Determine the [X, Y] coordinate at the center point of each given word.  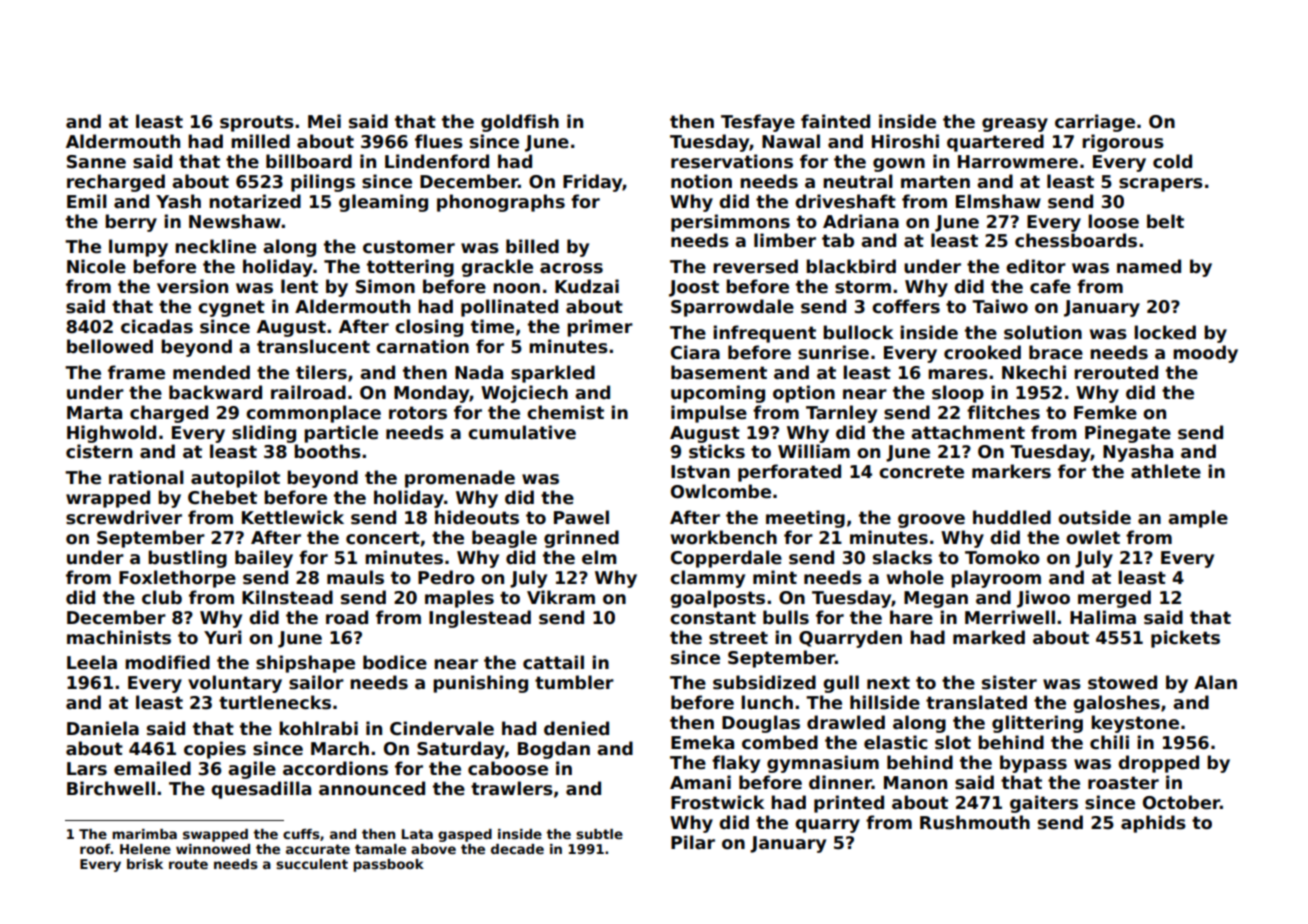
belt [1165, 221]
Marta [94, 413]
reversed [755, 266]
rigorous [1123, 143]
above [433, 849]
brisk [145, 864]
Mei [324, 121]
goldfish [520, 123]
